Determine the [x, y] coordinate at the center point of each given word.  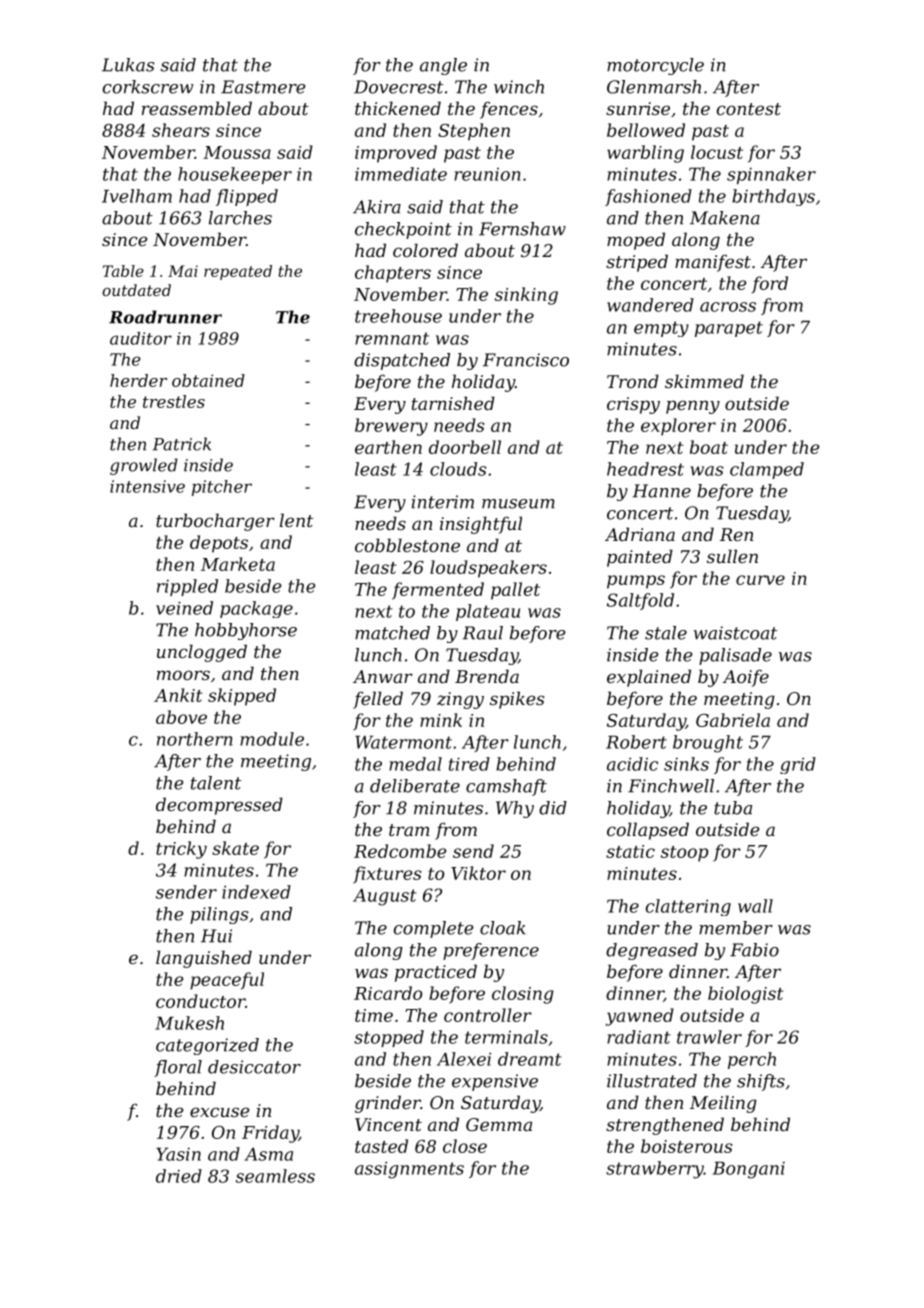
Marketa [238, 564]
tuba [733, 808]
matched [392, 633]
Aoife [746, 678]
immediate [401, 174]
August [385, 897]
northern [194, 739]
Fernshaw [522, 229]
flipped [247, 197]
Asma [268, 1154]
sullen [732, 556]
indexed [256, 892]
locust [717, 152]
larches [240, 218]
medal [415, 764]
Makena [725, 218]
